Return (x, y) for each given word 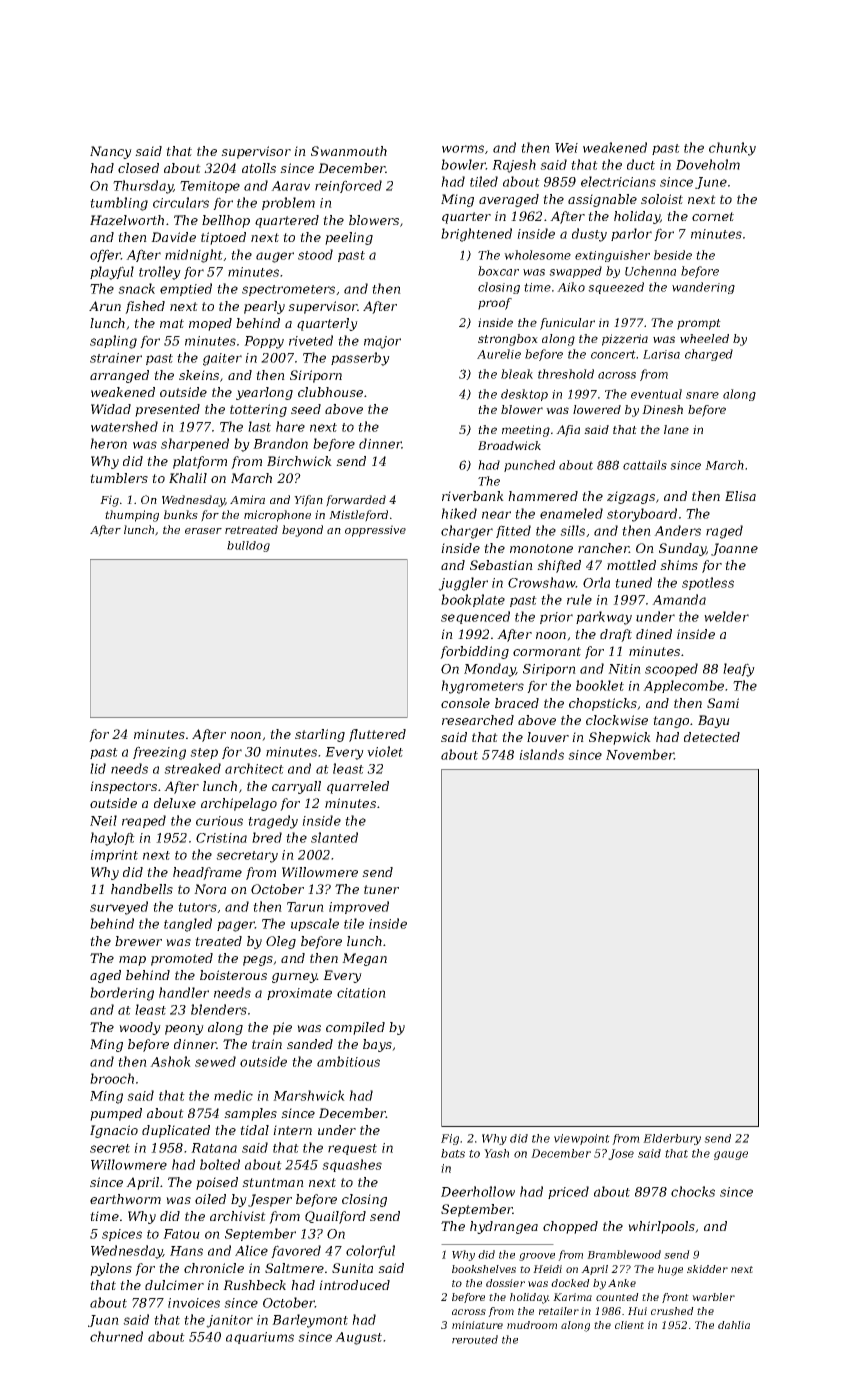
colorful (370, 1251)
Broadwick (509, 445)
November (640, 754)
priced (568, 1192)
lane (676, 429)
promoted (182, 959)
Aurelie (499, 354)
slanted (334, 837)
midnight (194, 256)
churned (116, 1336)
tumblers (119, 478)
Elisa (740, 496)
